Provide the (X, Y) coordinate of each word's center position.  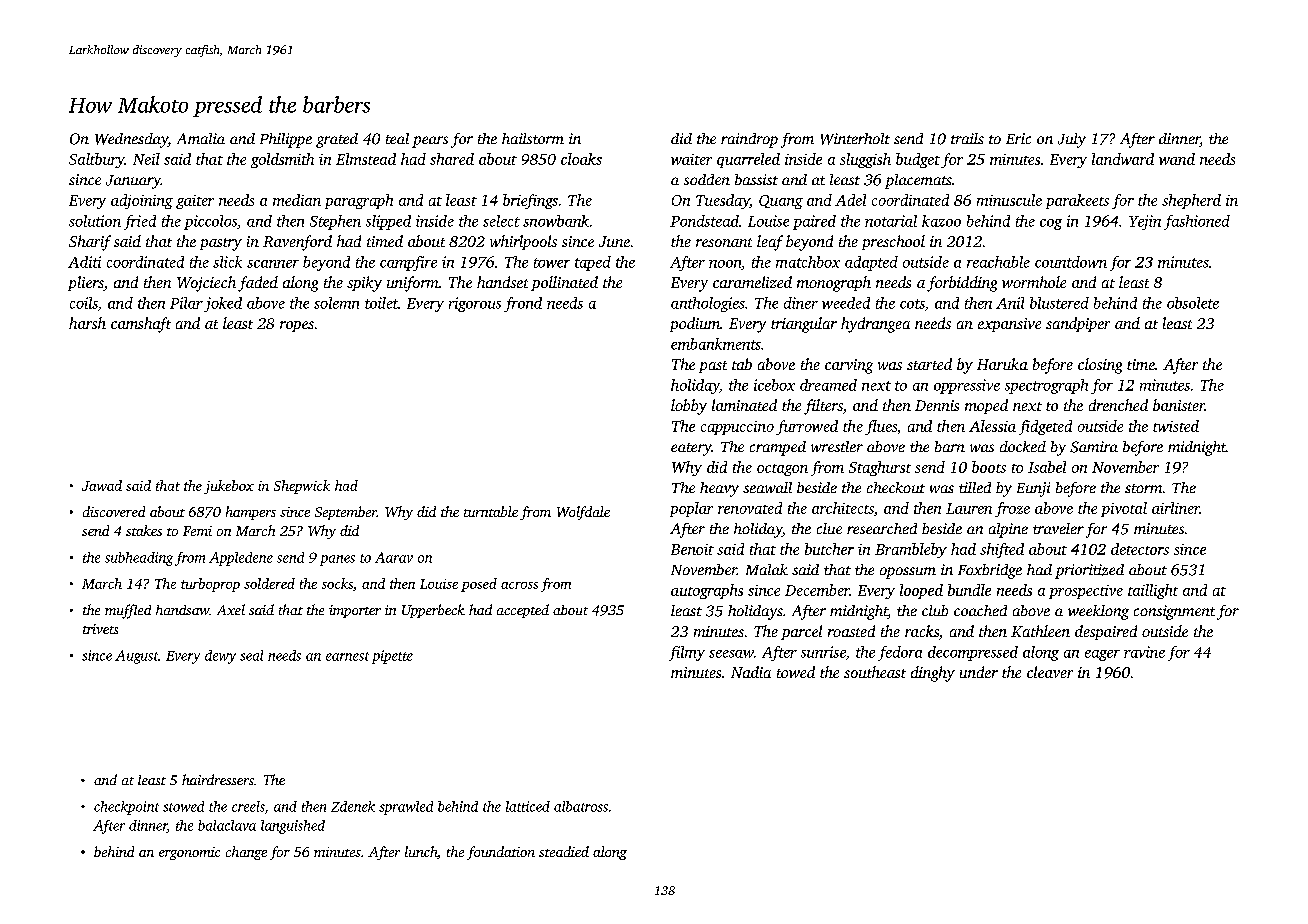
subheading (139, 559)
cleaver (1050, 672)
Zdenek (353, 806)
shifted (1002, 550)
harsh (87, 323)
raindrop (749, 140)
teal (397, 138)
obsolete (1193, 303)
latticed (528, 806)
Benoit (692, 549)
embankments (716, 344)
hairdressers (218, 779)
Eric (1018, 138)
